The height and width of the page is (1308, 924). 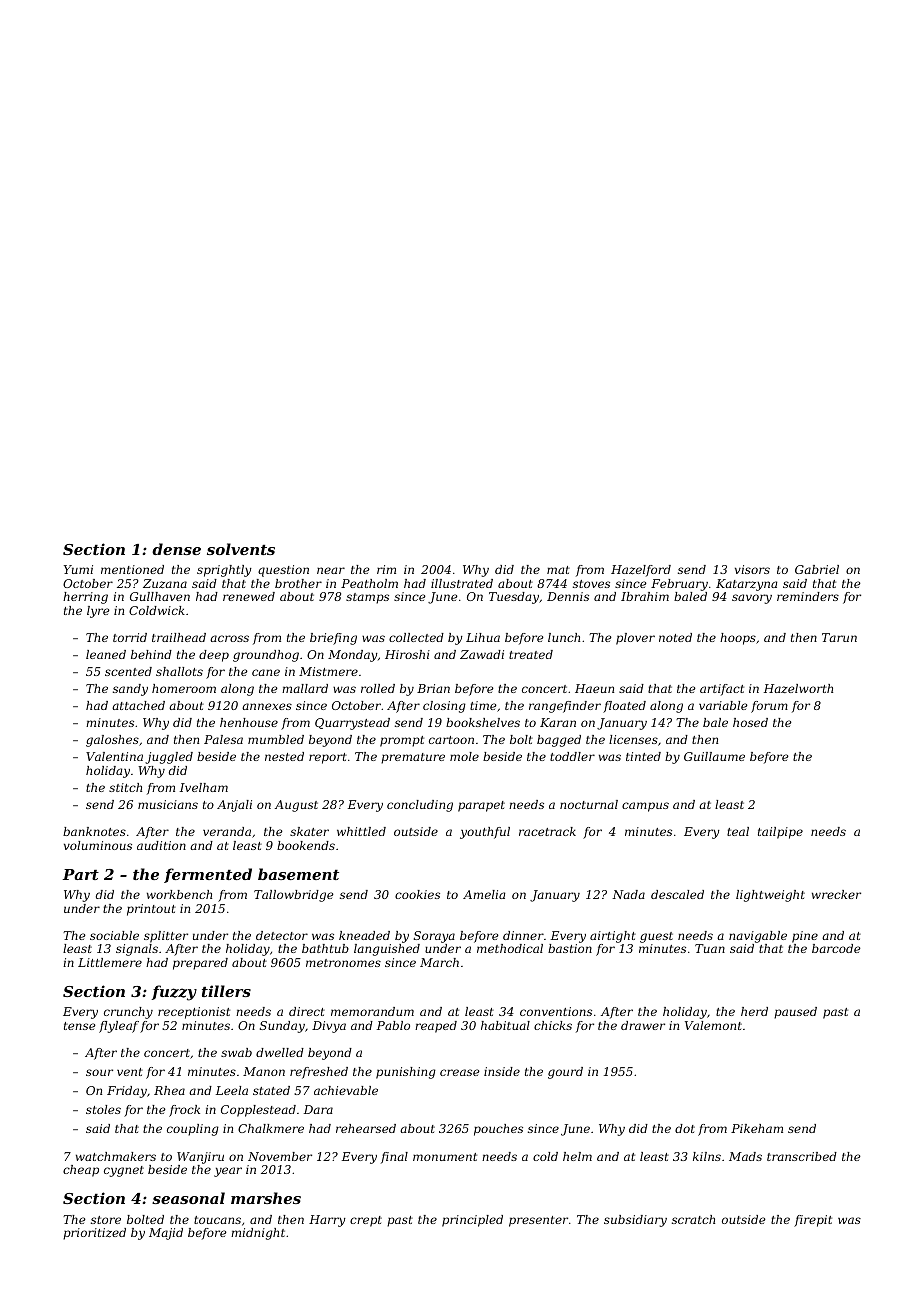 What do you see at coordinates (559, 741) in the page?
I see `bagged` at bounding box center [559, 741].
